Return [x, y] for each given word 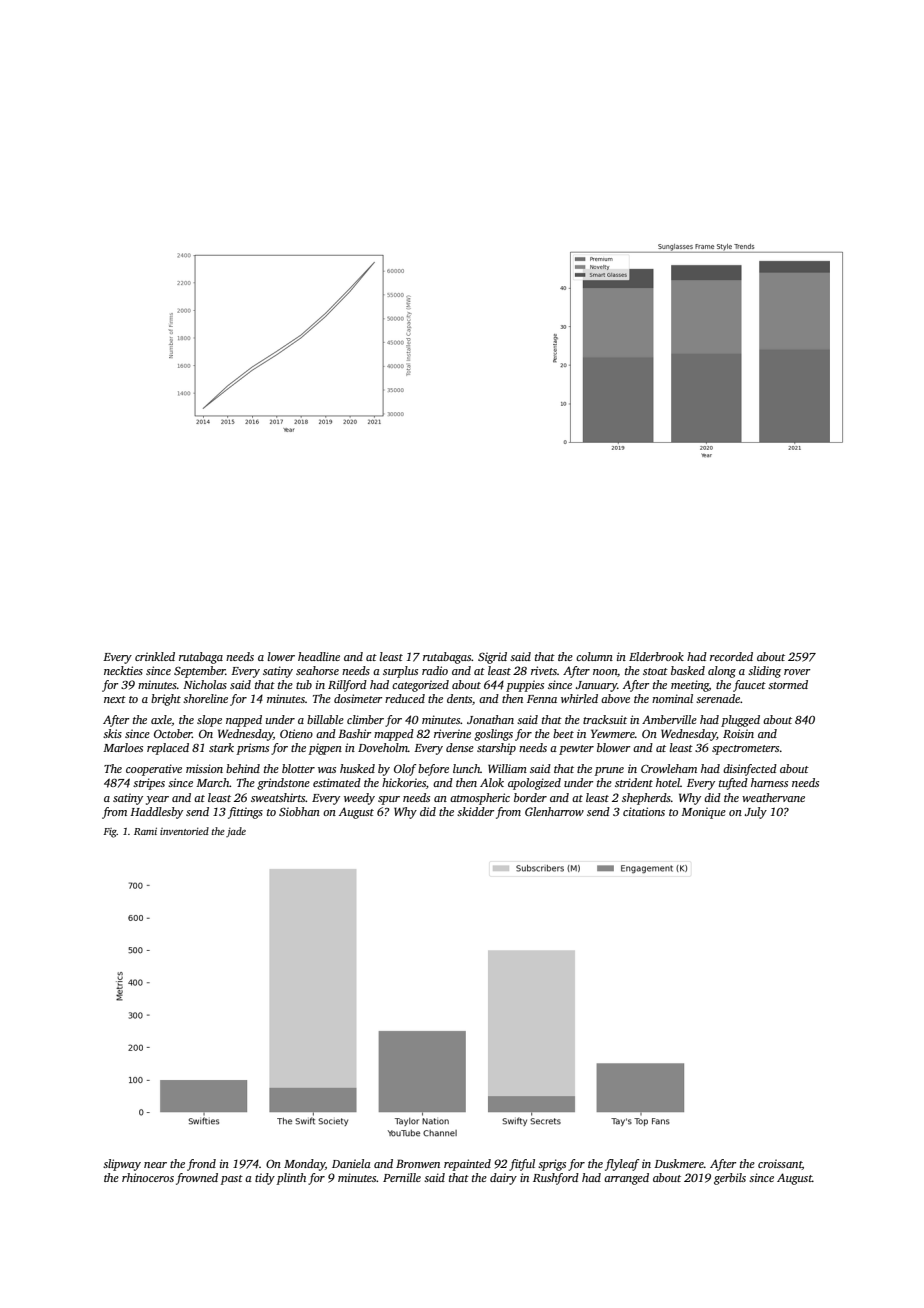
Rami [145, 831]
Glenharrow [554, 811]
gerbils [730, 1179]
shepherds [646, 799]
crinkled [155, 656]
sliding [764, 672]
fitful [522, 1165]
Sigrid [492, 658]
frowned [197, 1179]
